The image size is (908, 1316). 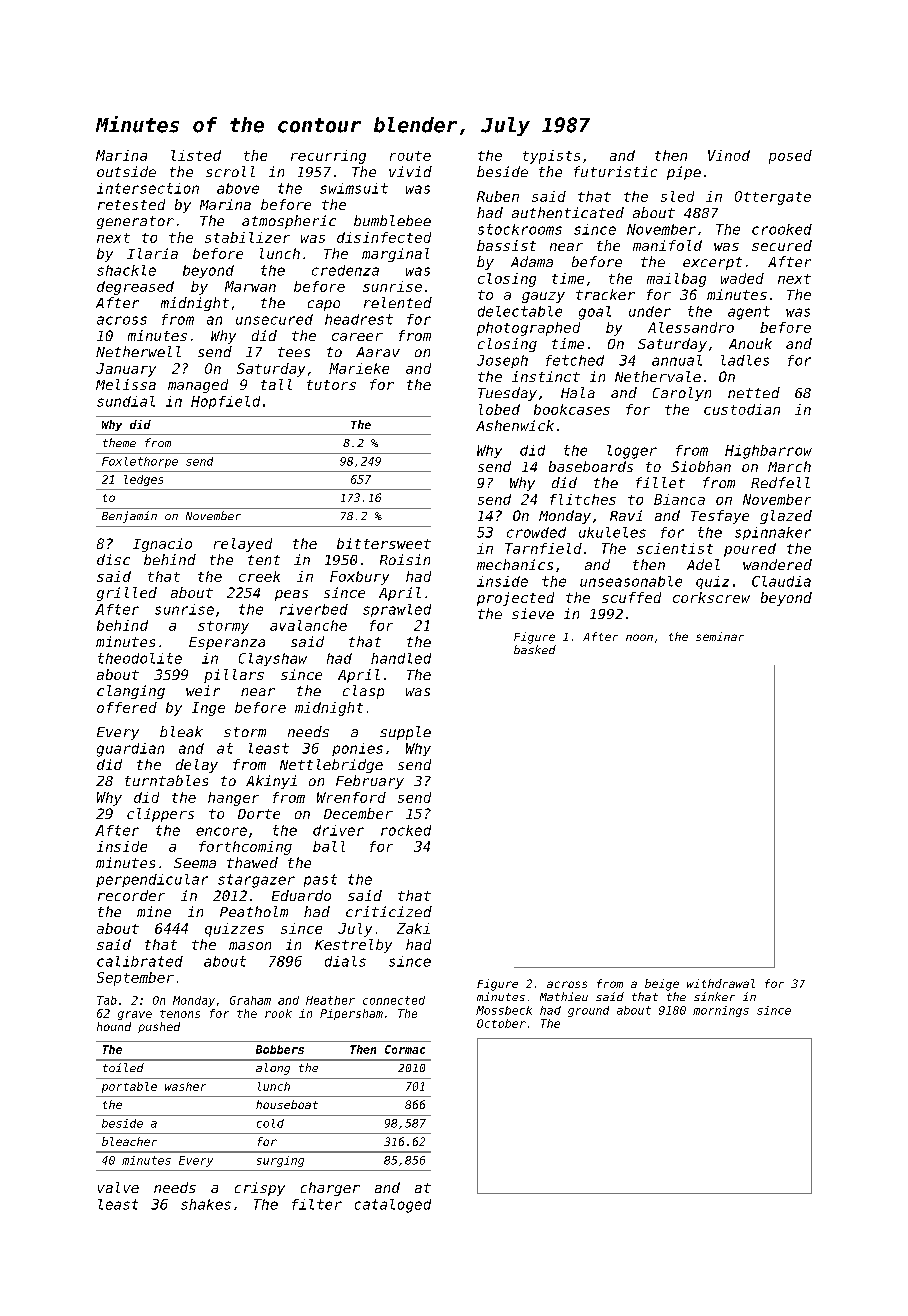 I want to click on Melissa, so click(x=126, y=384).
